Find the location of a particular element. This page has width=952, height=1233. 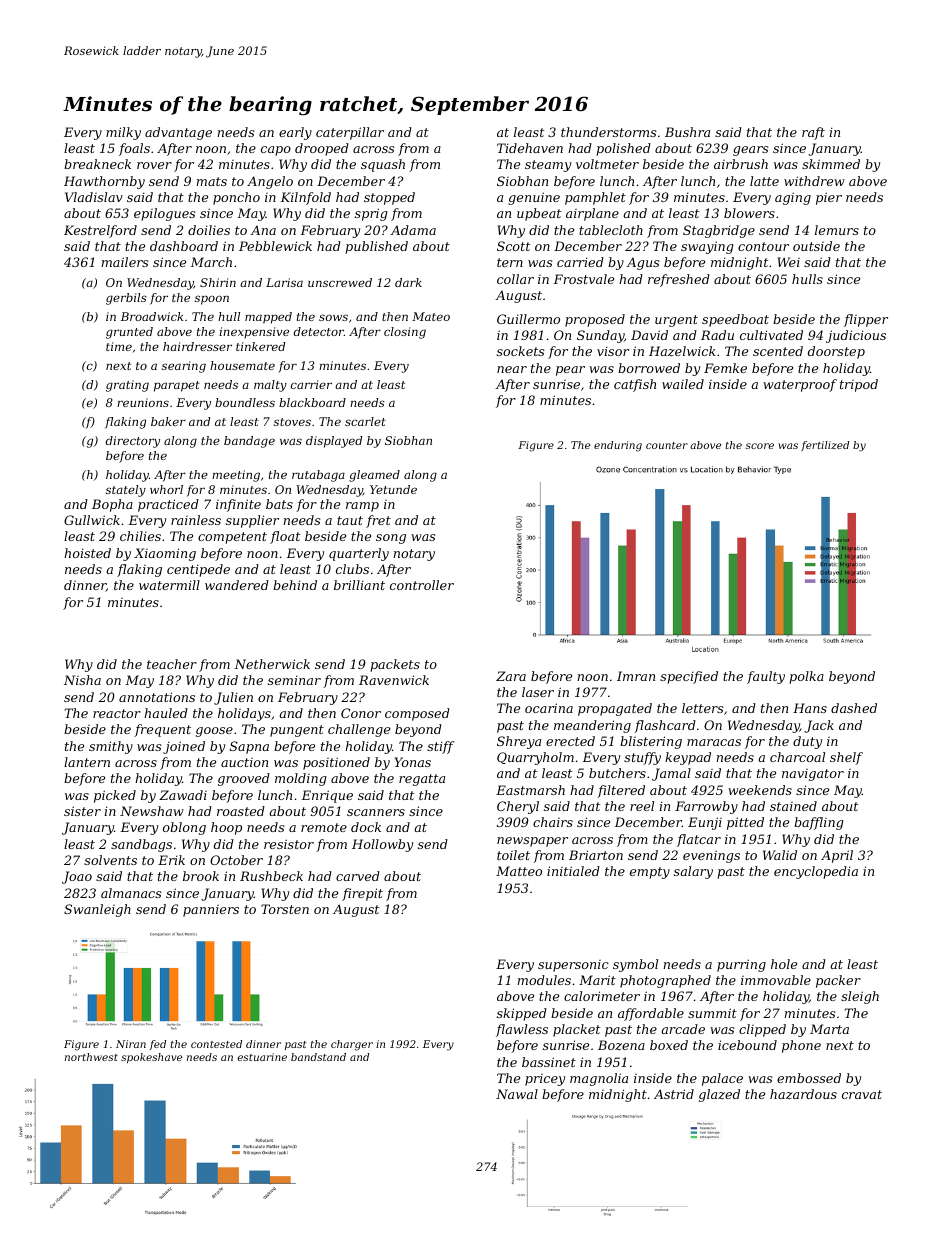

baffling is located at coordinates (819, 823).
